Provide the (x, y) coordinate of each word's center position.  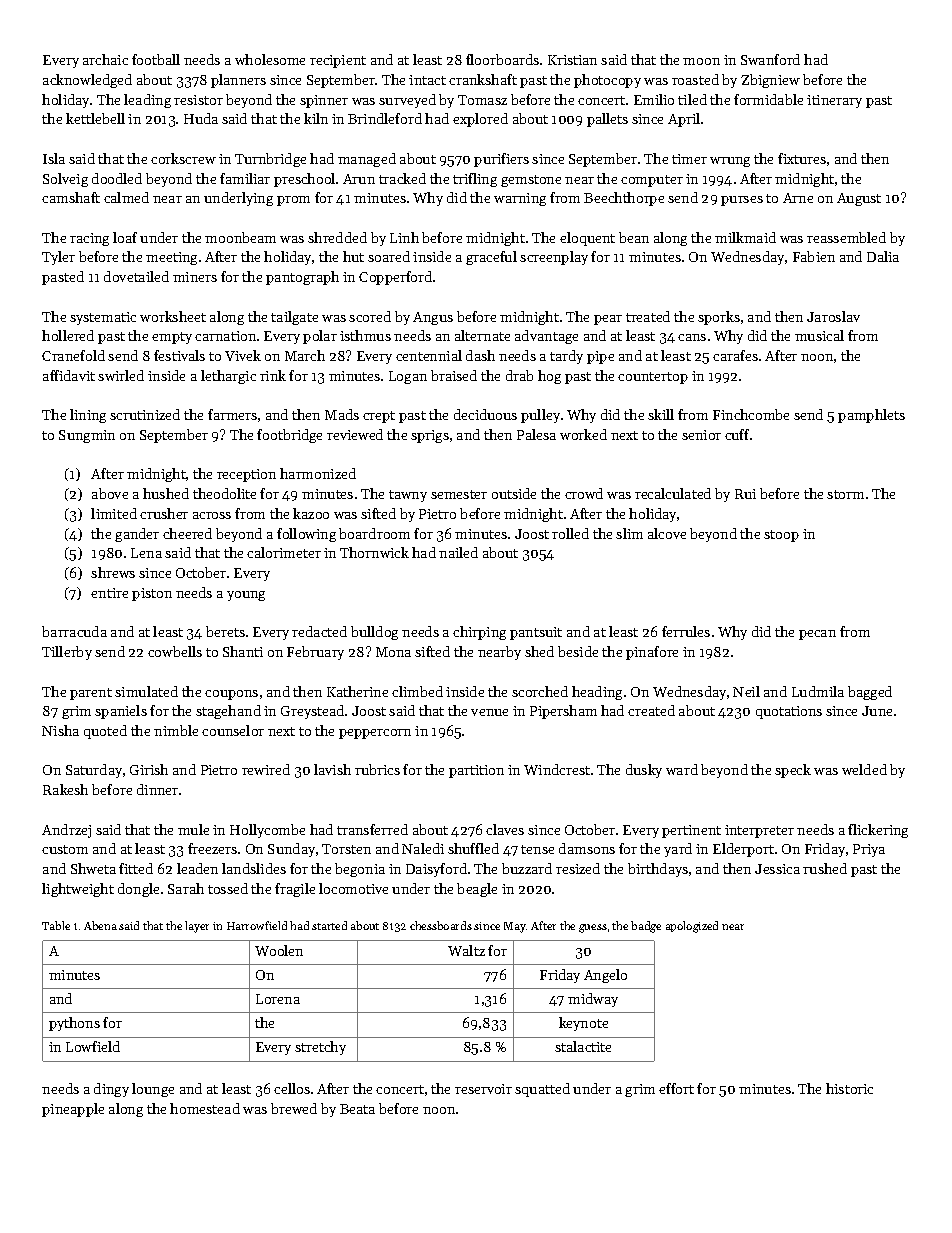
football (156, 59)
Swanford (770, 59)
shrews (113, 572)
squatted (542, 1090)
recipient (338, 61)
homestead (205, 1108)
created (651, 710)
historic (849, 1088)
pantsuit (536, 633)
